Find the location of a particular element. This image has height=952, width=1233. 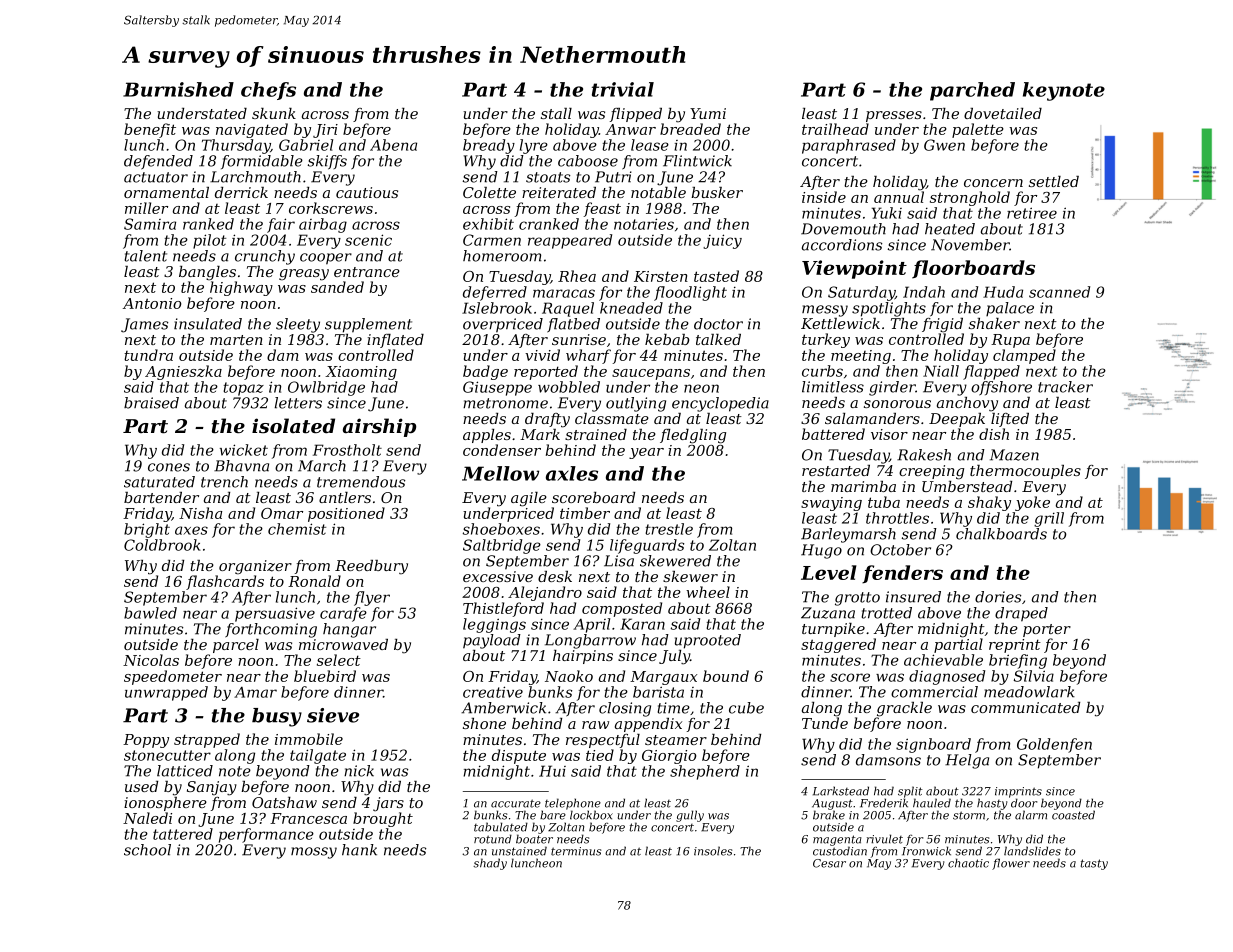

tattered is located at coordinates (183, 834).
